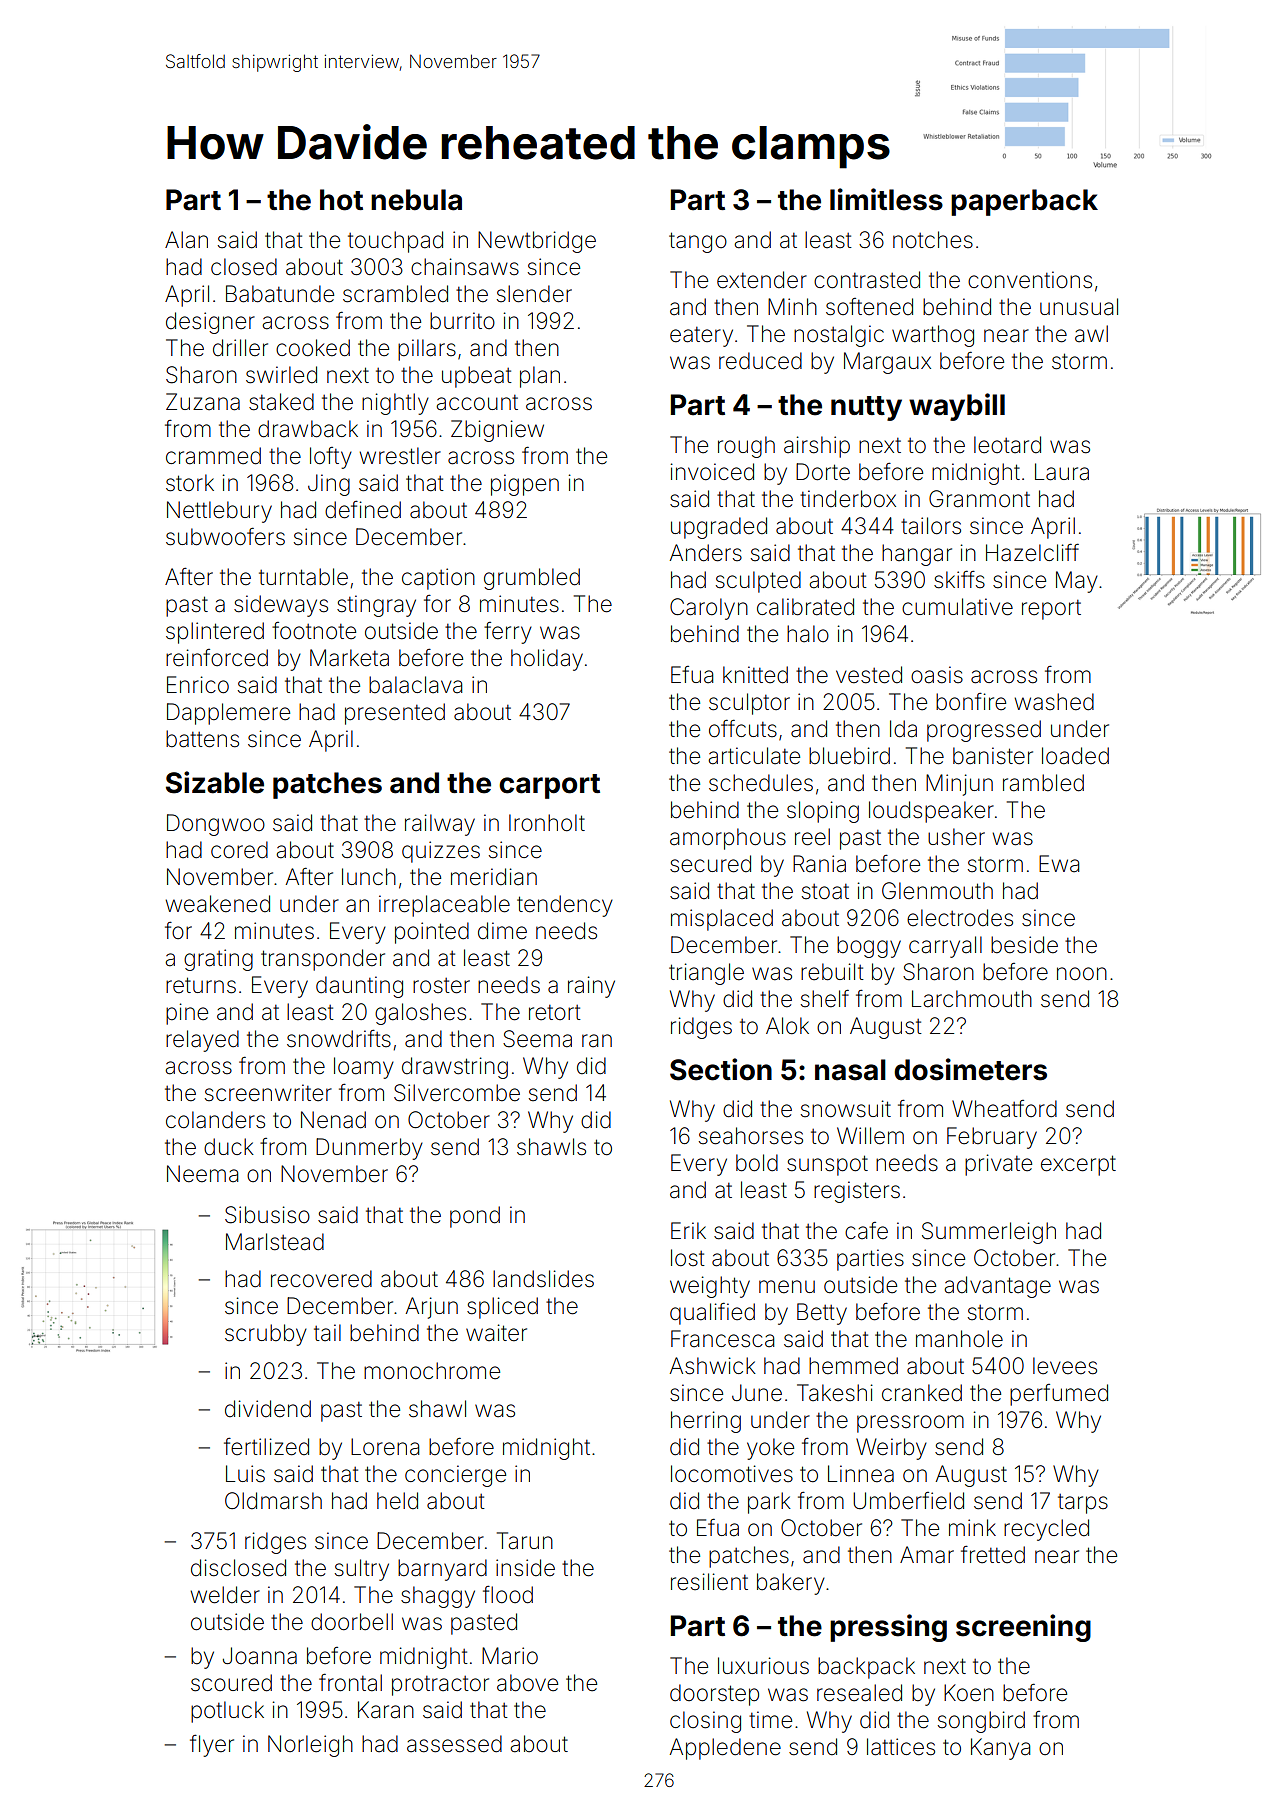 The image size is (1286, 1819). I want to click on daunting, so click(359, 987).
